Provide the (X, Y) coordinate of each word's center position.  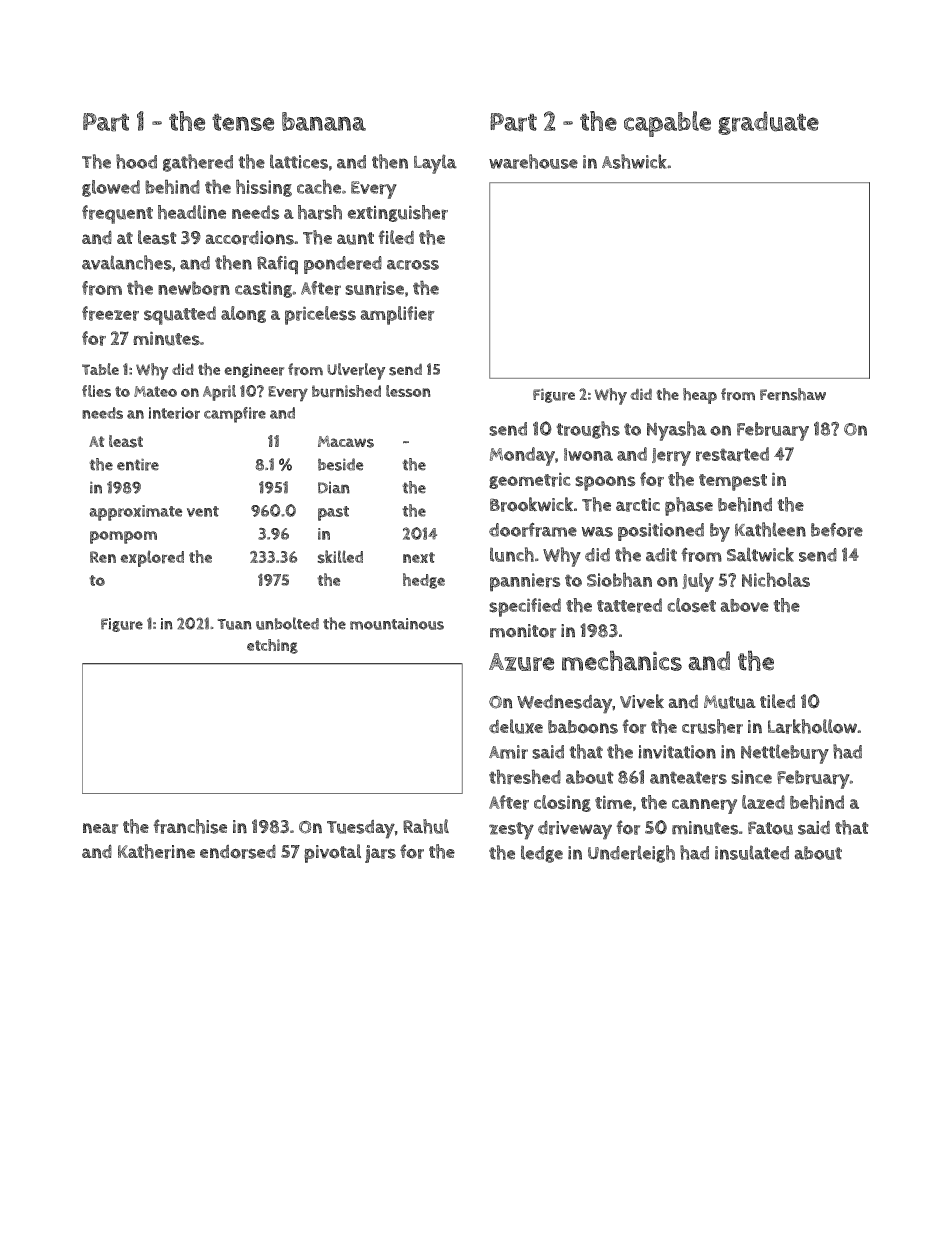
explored (152, 558)
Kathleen (770, 529)
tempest (733, 482)
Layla (435, 164)
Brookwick (531, 504)
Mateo (155, 391)
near (100, 828)
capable (667, 124)
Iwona (588, 454)
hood (136, 161)
